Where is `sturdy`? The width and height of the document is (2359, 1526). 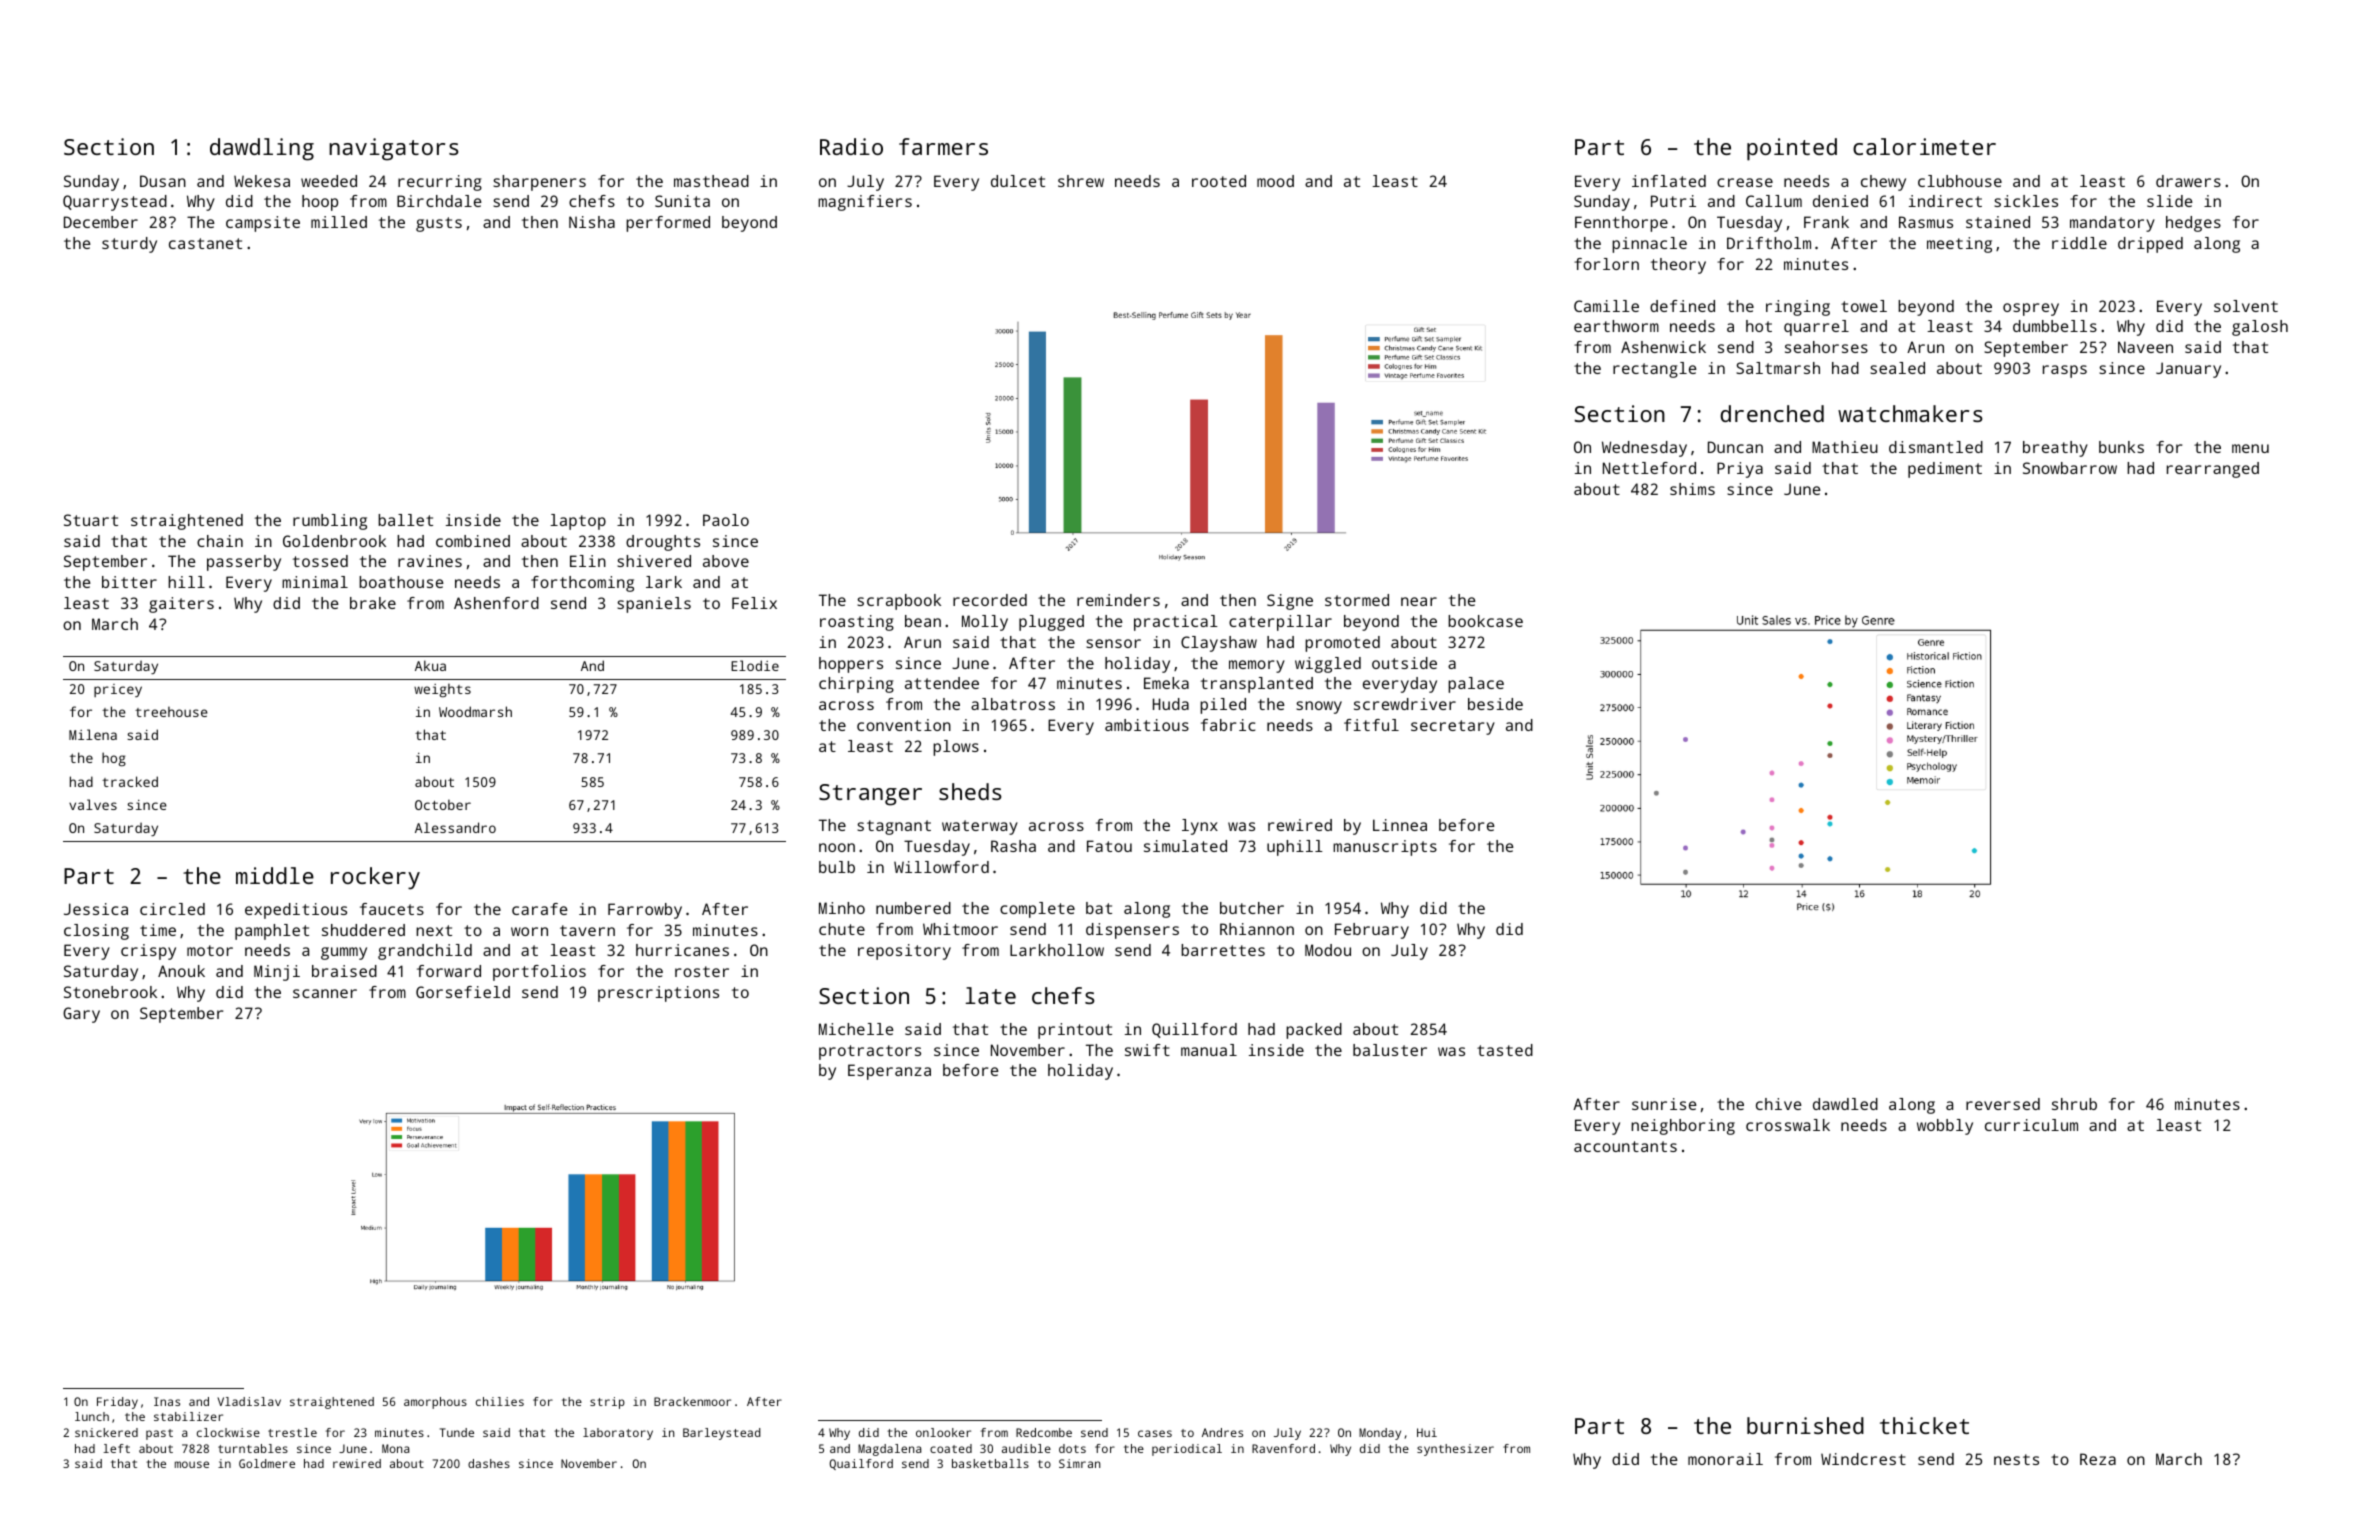
sturdy is located at coordinates (129, 245).
